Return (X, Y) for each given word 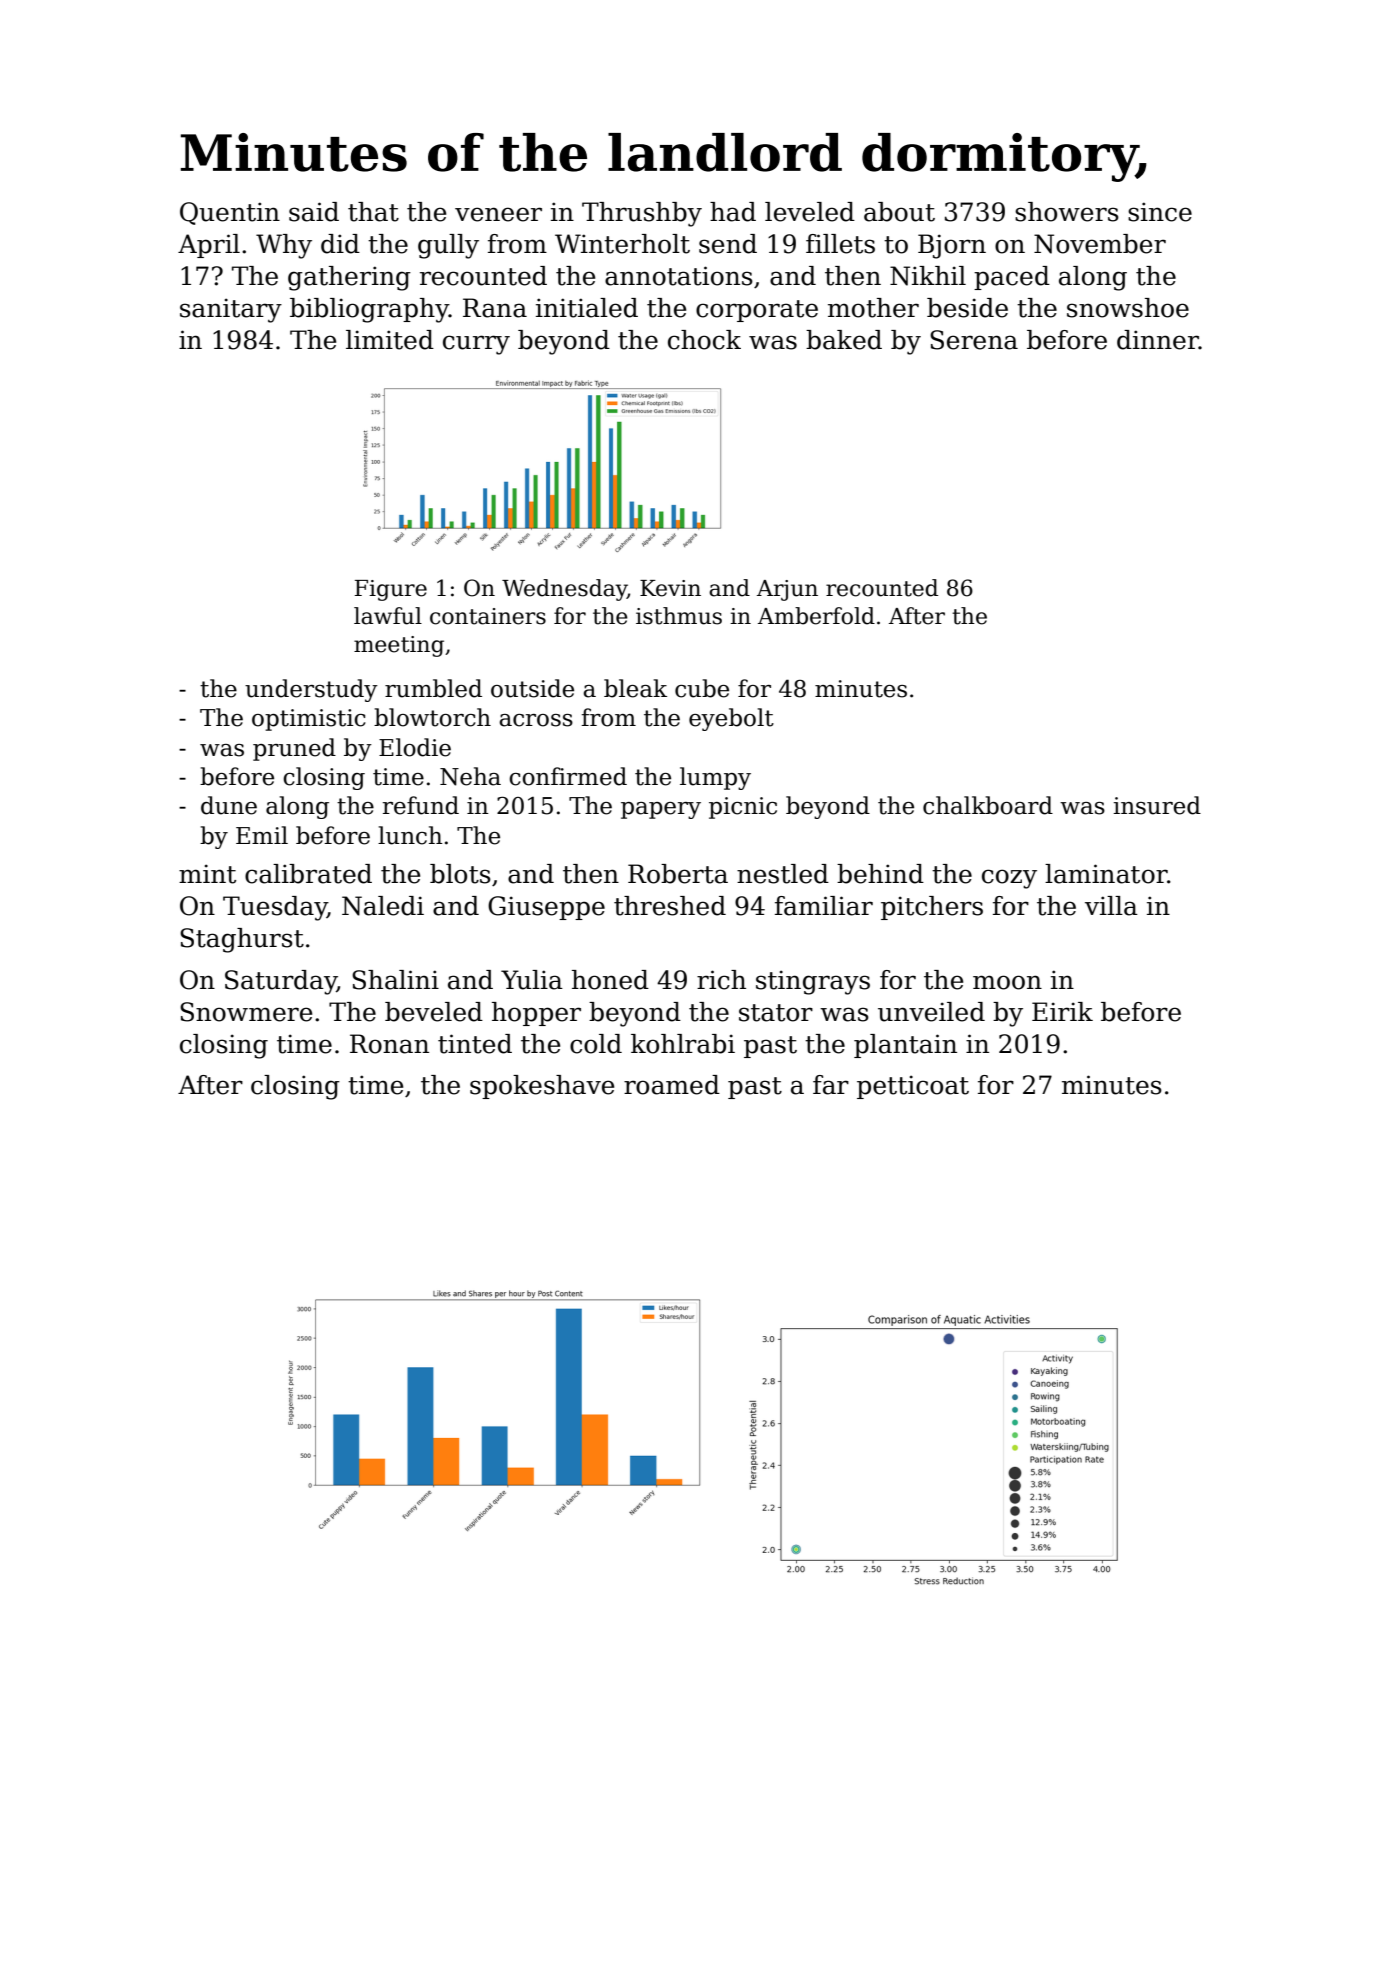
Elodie (415, 747)
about (899, 212)
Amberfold (816, 616)
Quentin (230, 213)
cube (702, 688)
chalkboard (988, 805)
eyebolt (731, 719)
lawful (388, 616)
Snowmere (246, 1012)
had (733, 212)
